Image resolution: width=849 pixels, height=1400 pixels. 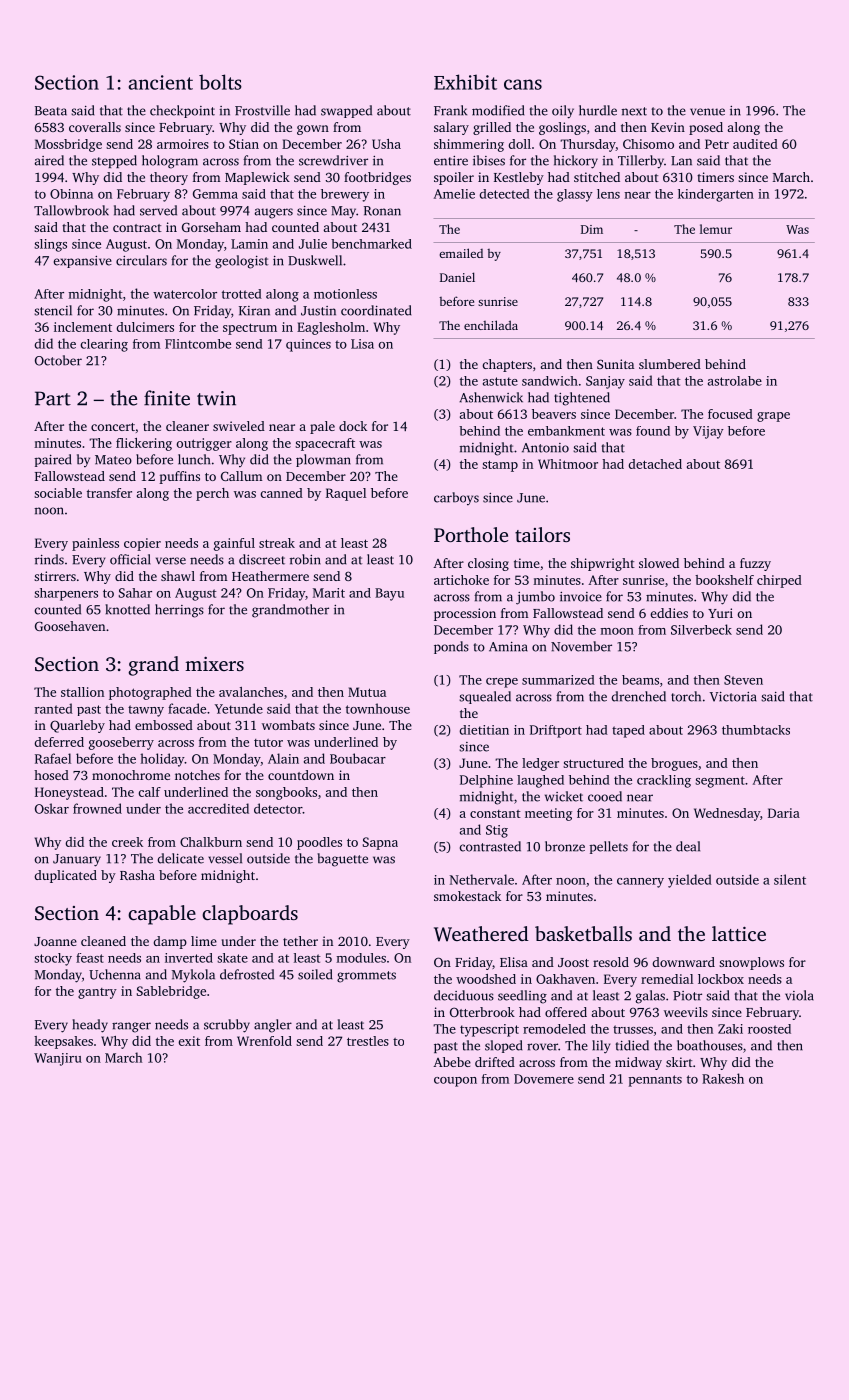 What do you see at coordinates (519, 178) in the screenshot?
I see `Kestleby` at bounding box center [519, 178].
